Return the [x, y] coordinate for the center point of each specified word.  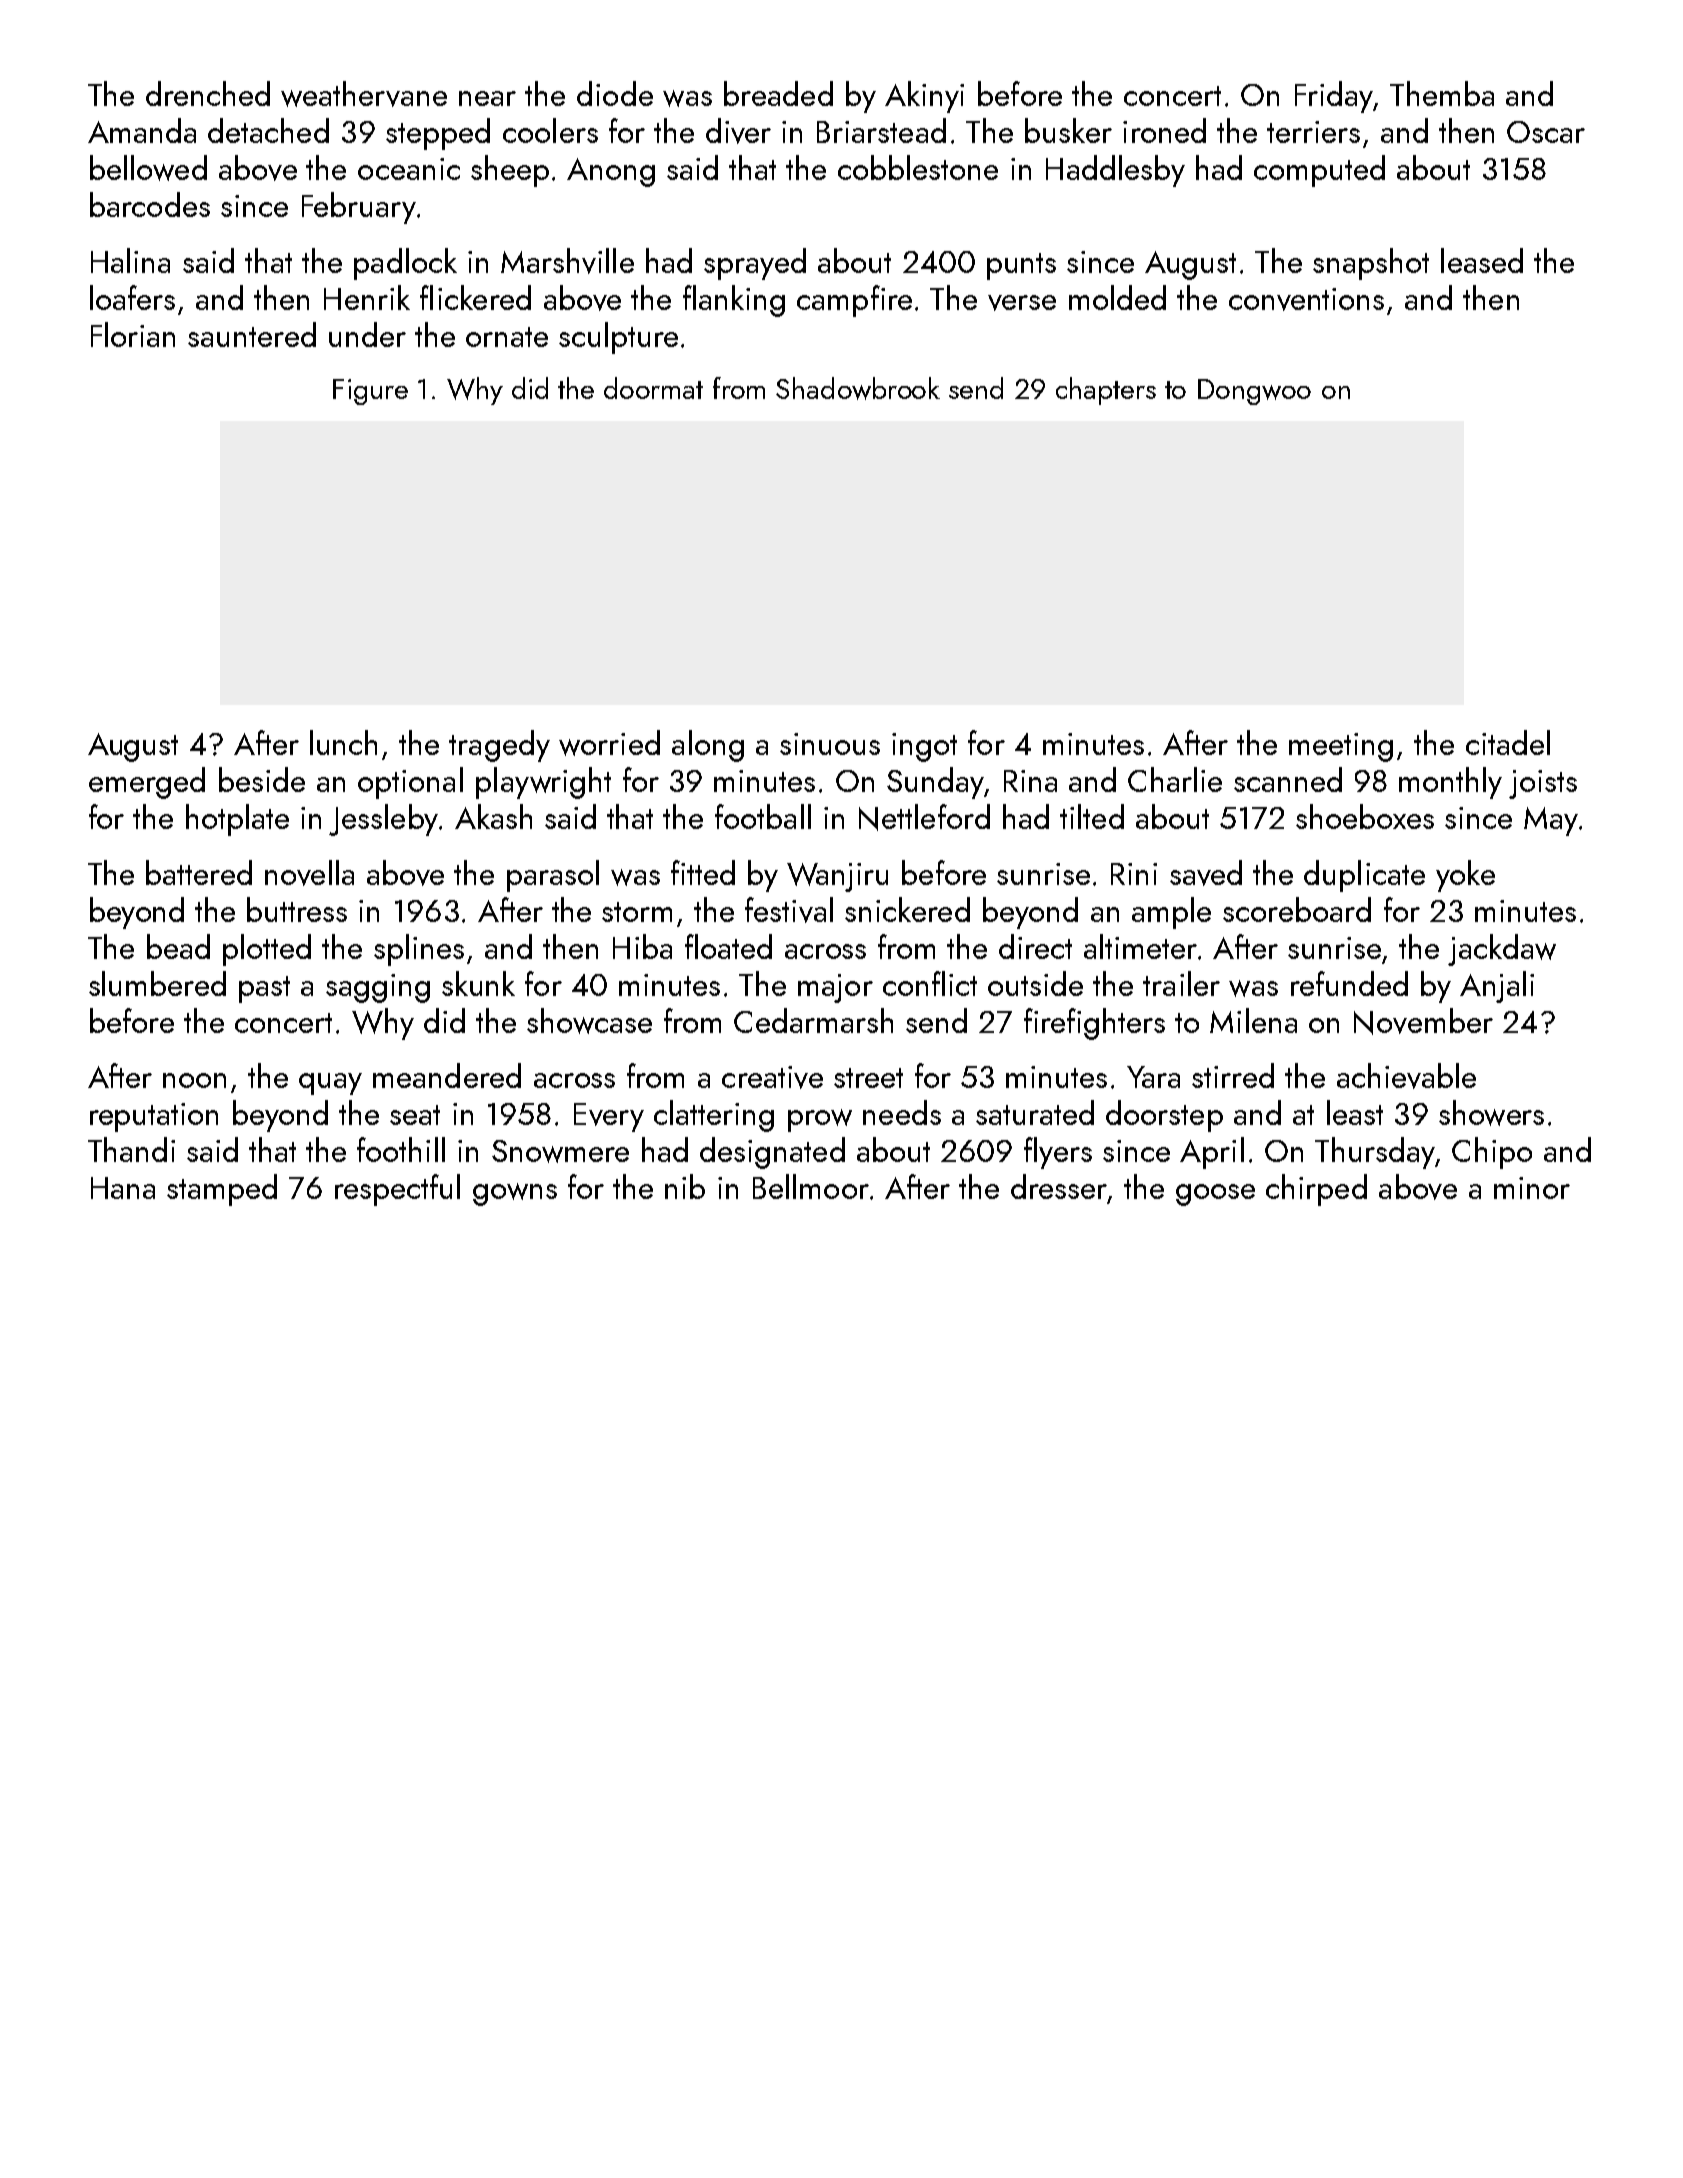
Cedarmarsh [813, 1020]
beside [262, 779]
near [487, 98]
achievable [1406, 1076]
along [708, 746]
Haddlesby [1115, 171]
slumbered [157, 983]
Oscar [1546, 132]
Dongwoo [1254, 392]
